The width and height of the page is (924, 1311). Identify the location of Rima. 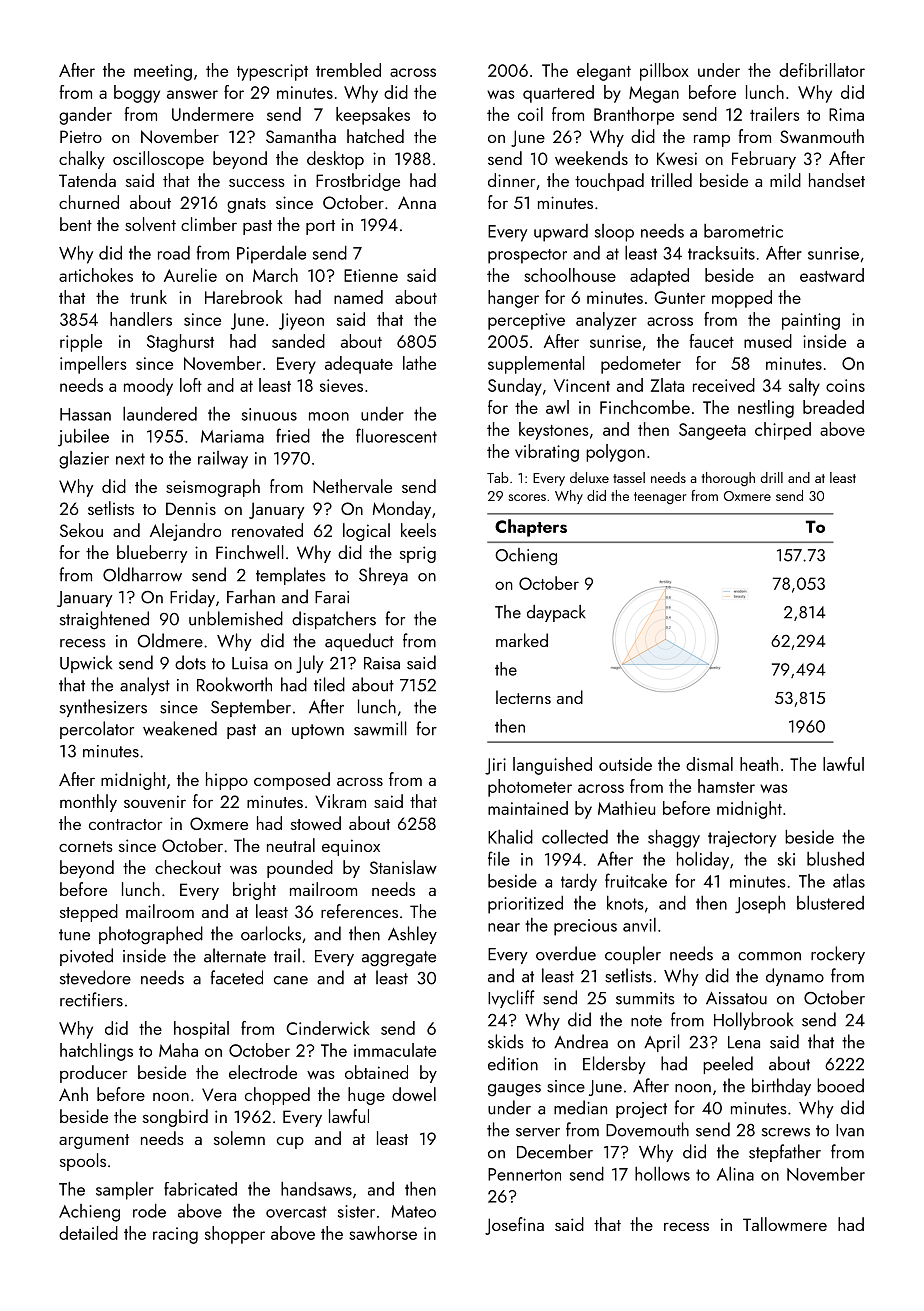
(846, 114).
